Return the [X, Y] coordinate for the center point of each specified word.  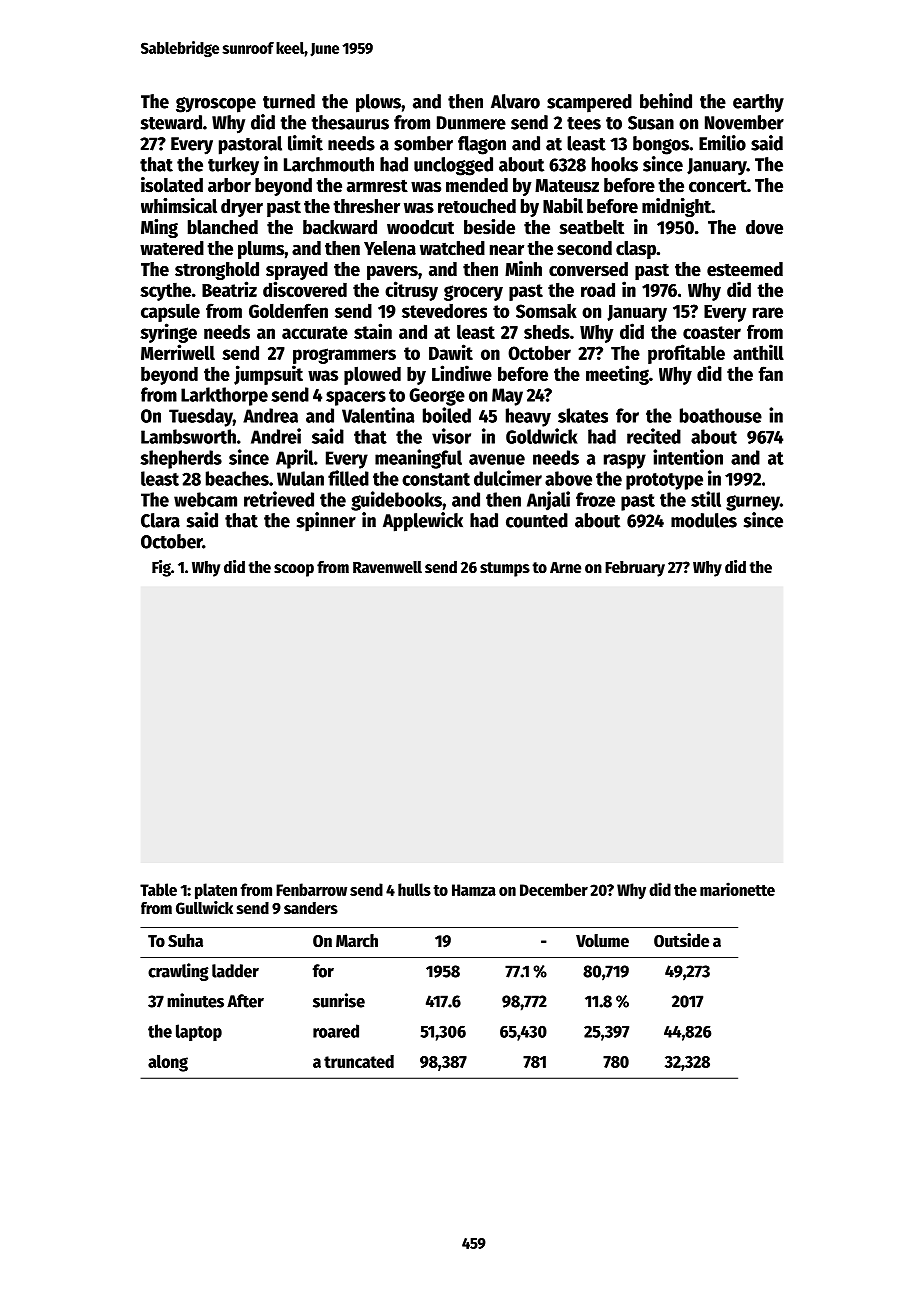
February [635, 569]
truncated [359, 1061]
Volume [602, 941]
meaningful [418, 459]
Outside [681, 940]
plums [261, 250]
